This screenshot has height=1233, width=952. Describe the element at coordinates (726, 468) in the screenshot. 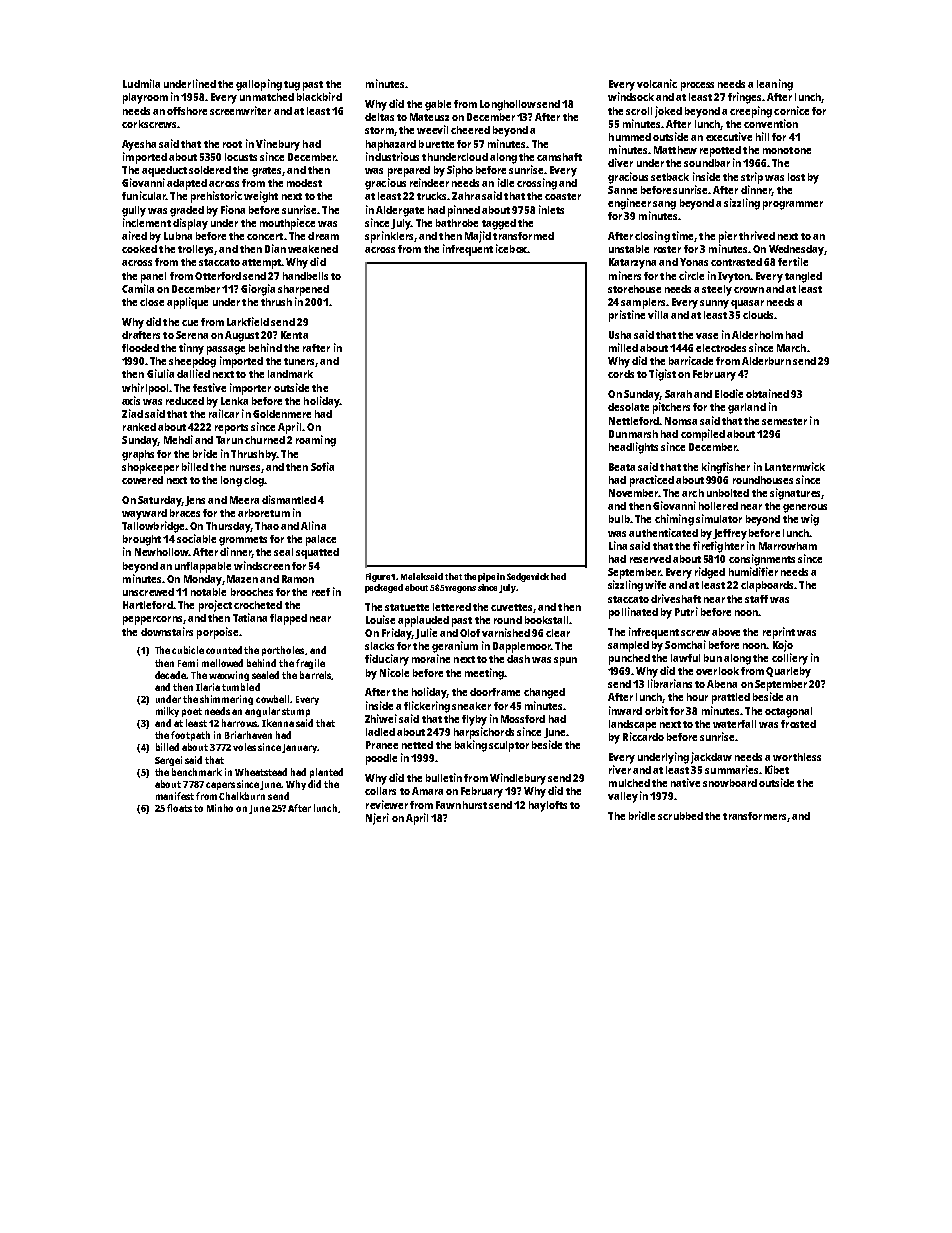

I see `kingfisher` at that location.
